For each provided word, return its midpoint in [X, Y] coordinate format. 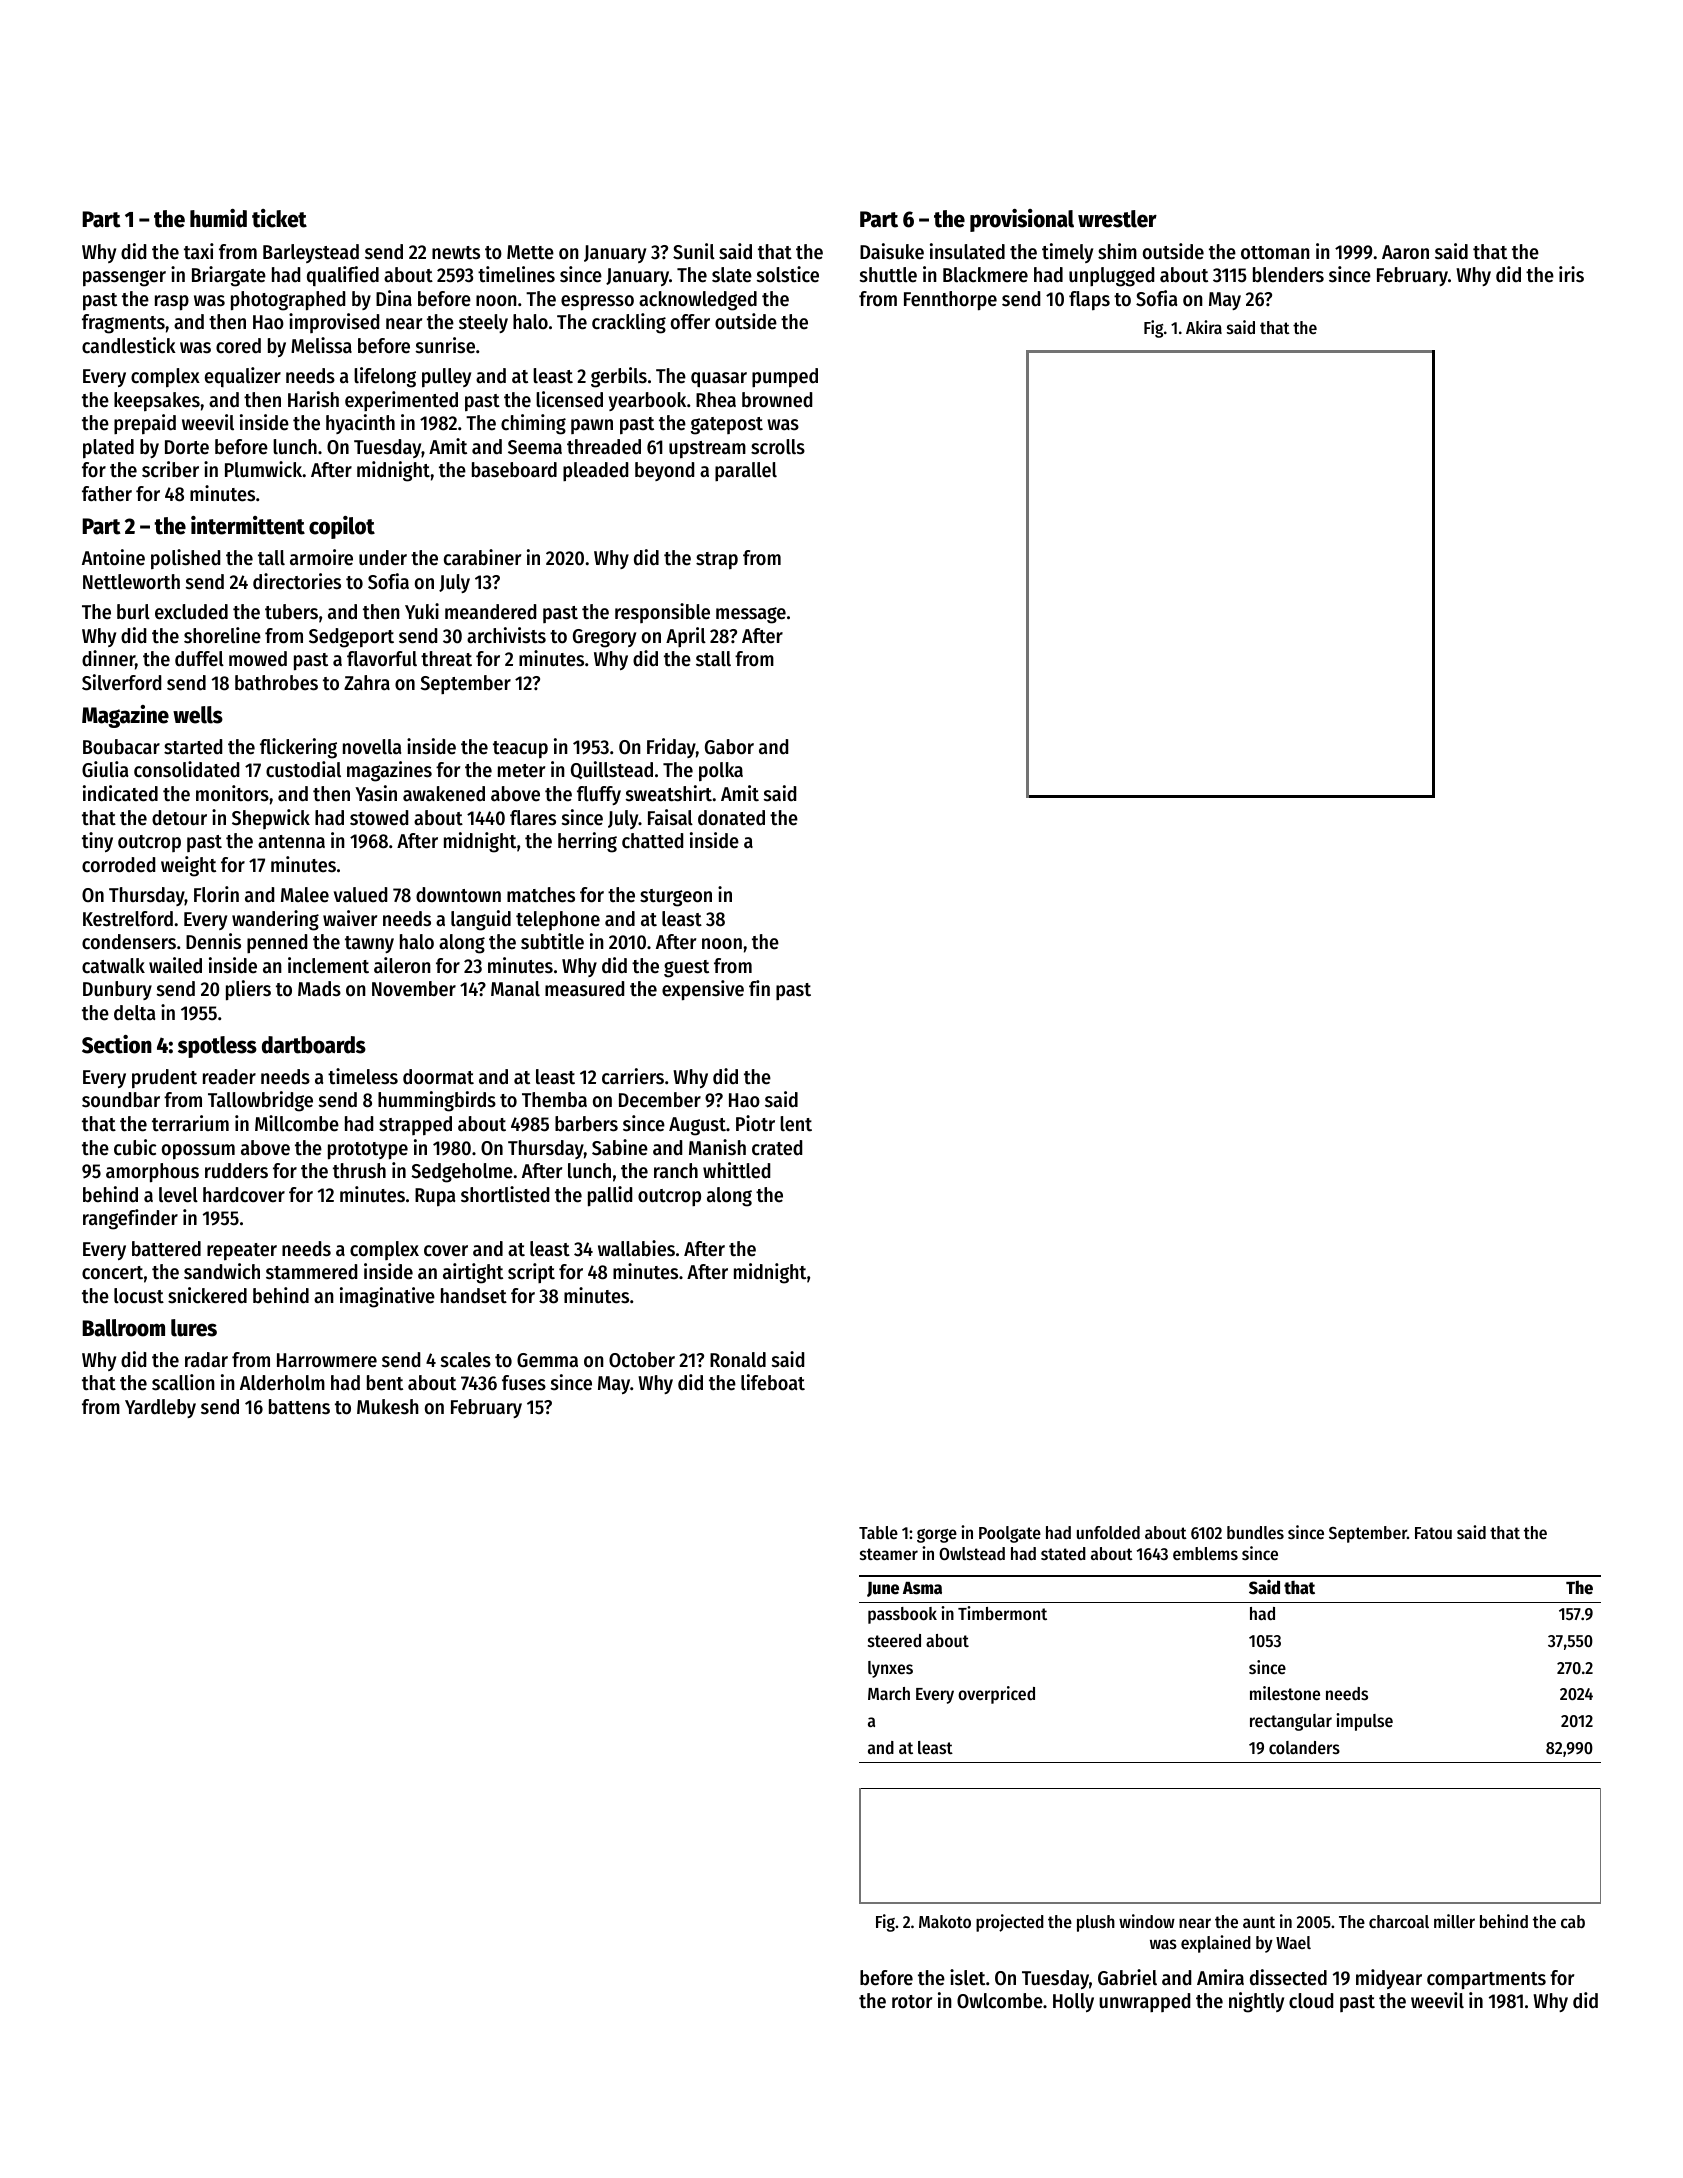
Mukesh [388, 1407]
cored [238, 346]
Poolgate [1010, 1534]
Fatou [1433, 1533]
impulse [1364, 1722]
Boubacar [121, 747]
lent [796, 1124]
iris [1571, 274]
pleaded [595, 471]
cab [1573, 1921]
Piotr [755, 1123]
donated [731, 818]
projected [1010, 1923]
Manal [515, 989]
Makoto [945, 1921]
